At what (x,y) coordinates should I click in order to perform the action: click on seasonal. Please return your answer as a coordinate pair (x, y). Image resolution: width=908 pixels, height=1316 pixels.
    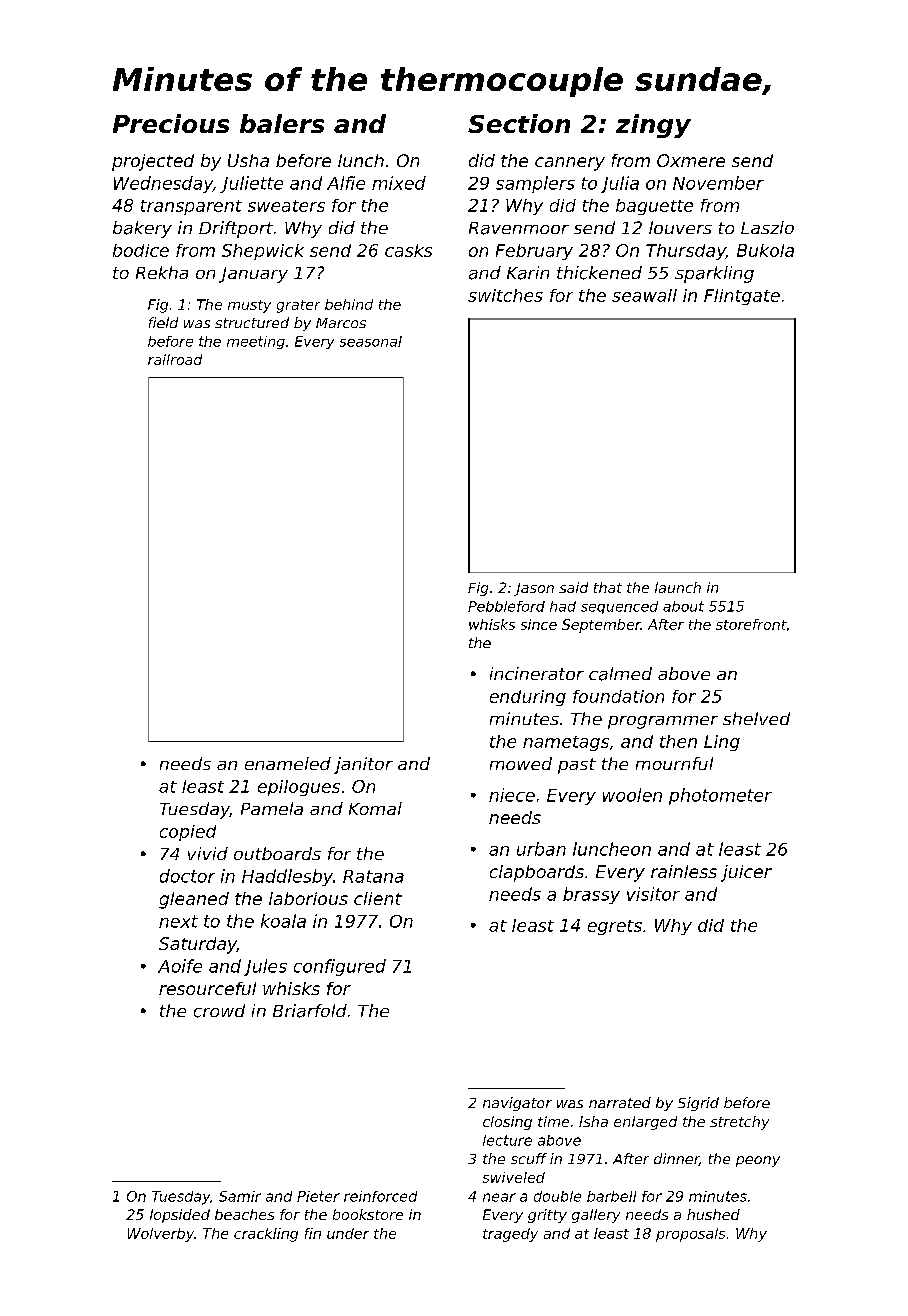
    Looking at the image, I should click on (371, 341).
